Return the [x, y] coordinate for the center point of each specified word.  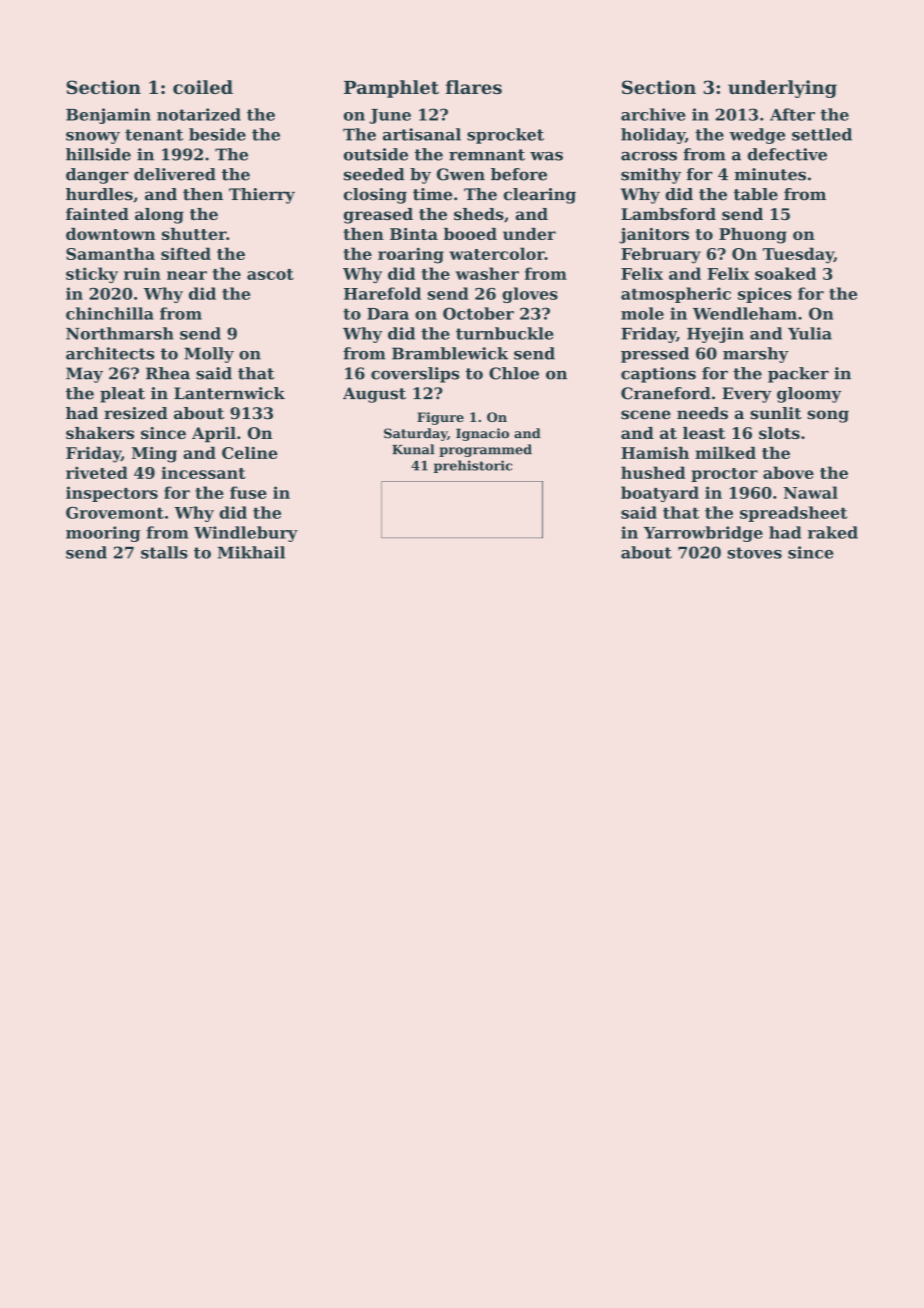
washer [487, 273]
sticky [92, 275]
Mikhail [251, 552]
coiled [203, 87]
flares [474, 87]
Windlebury [246, 534]
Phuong [753, 236]
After [792, 114]
